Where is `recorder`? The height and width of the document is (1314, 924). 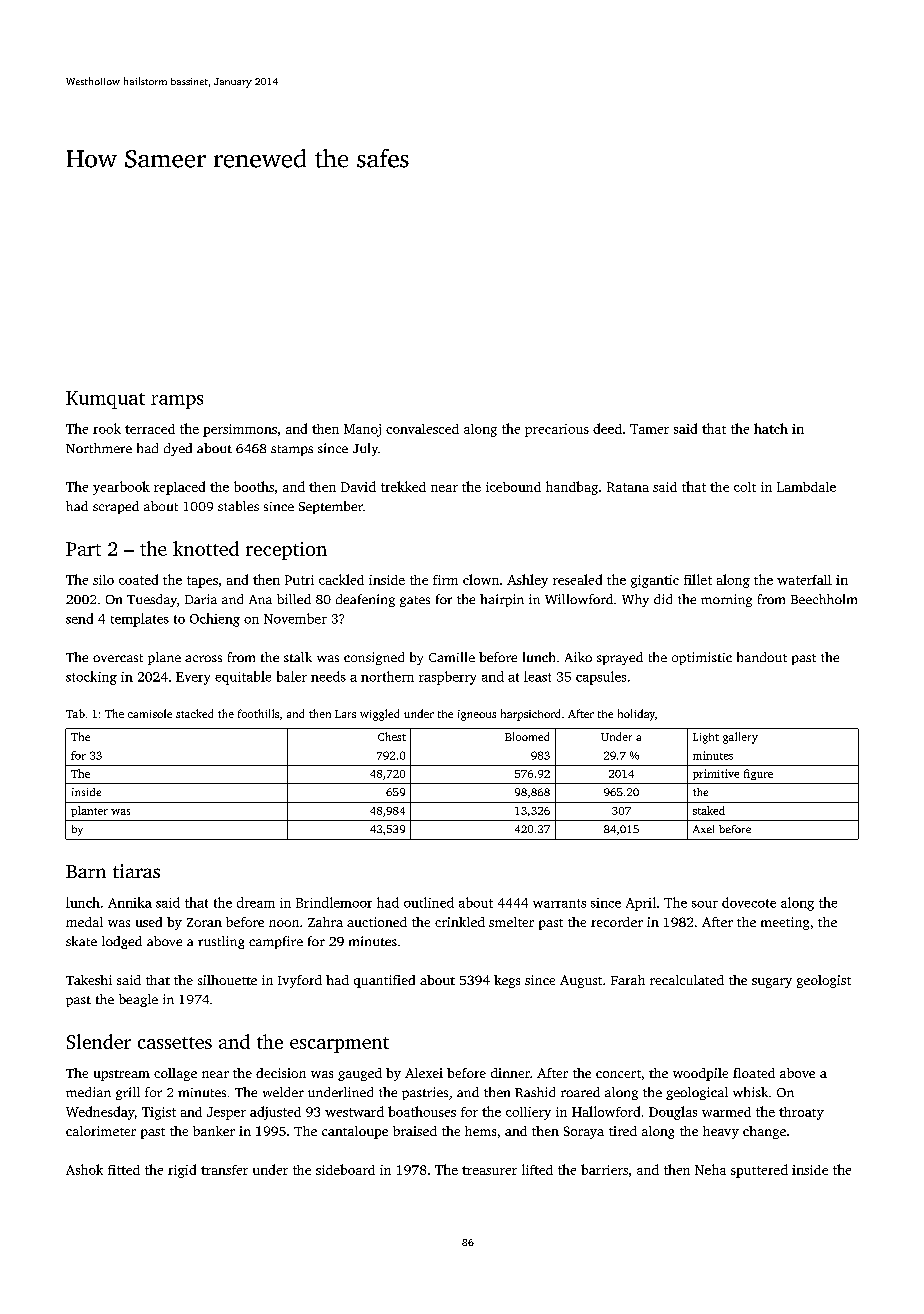 recorder is located at coordinates (617, 922).
